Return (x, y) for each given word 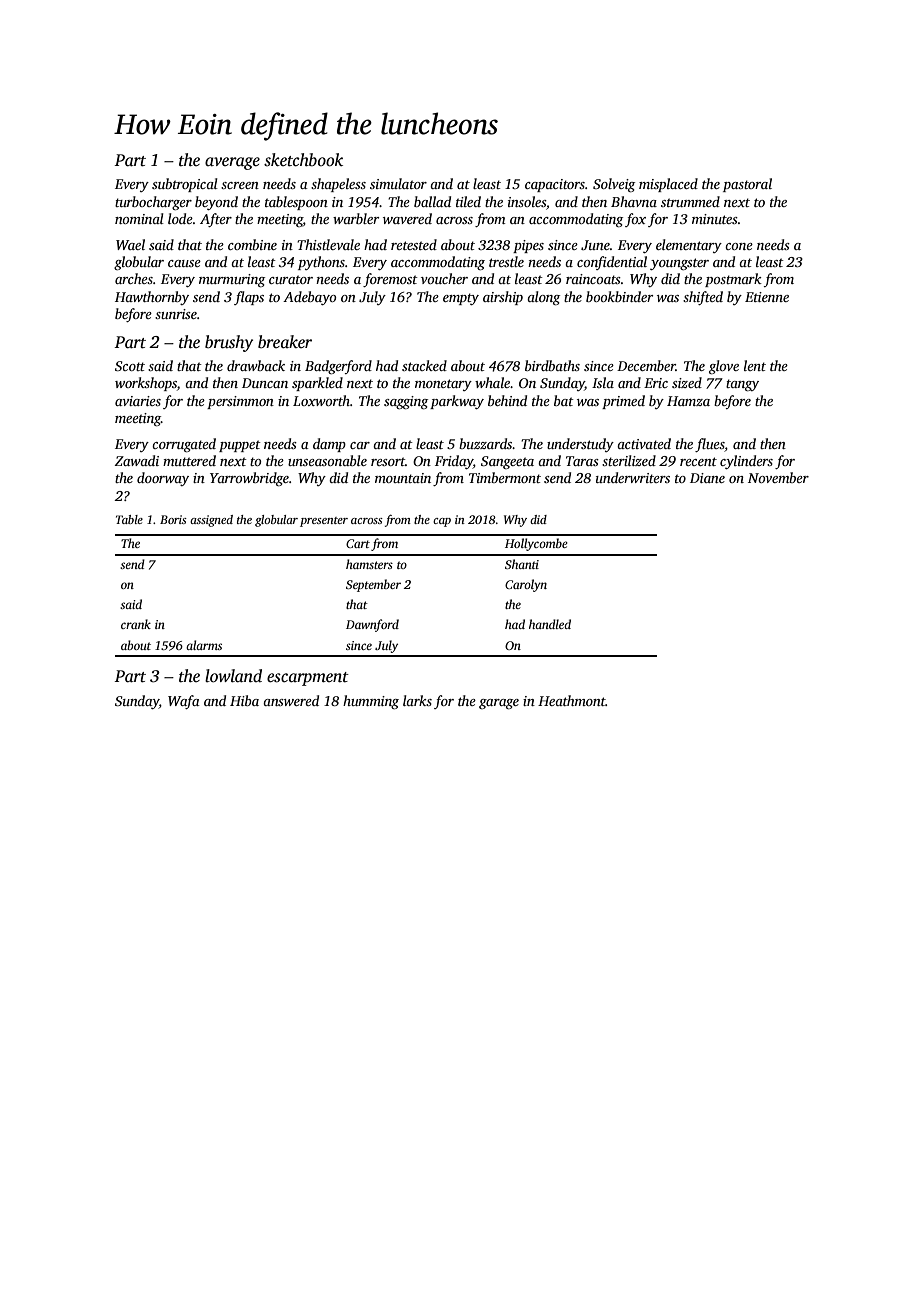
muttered (189, 460)
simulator (398, 183)
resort (388, 461)
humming (371, 702)
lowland (233, 676)
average (232, 163)
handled (550, 624)
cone (739, 246)
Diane (707, 478)
